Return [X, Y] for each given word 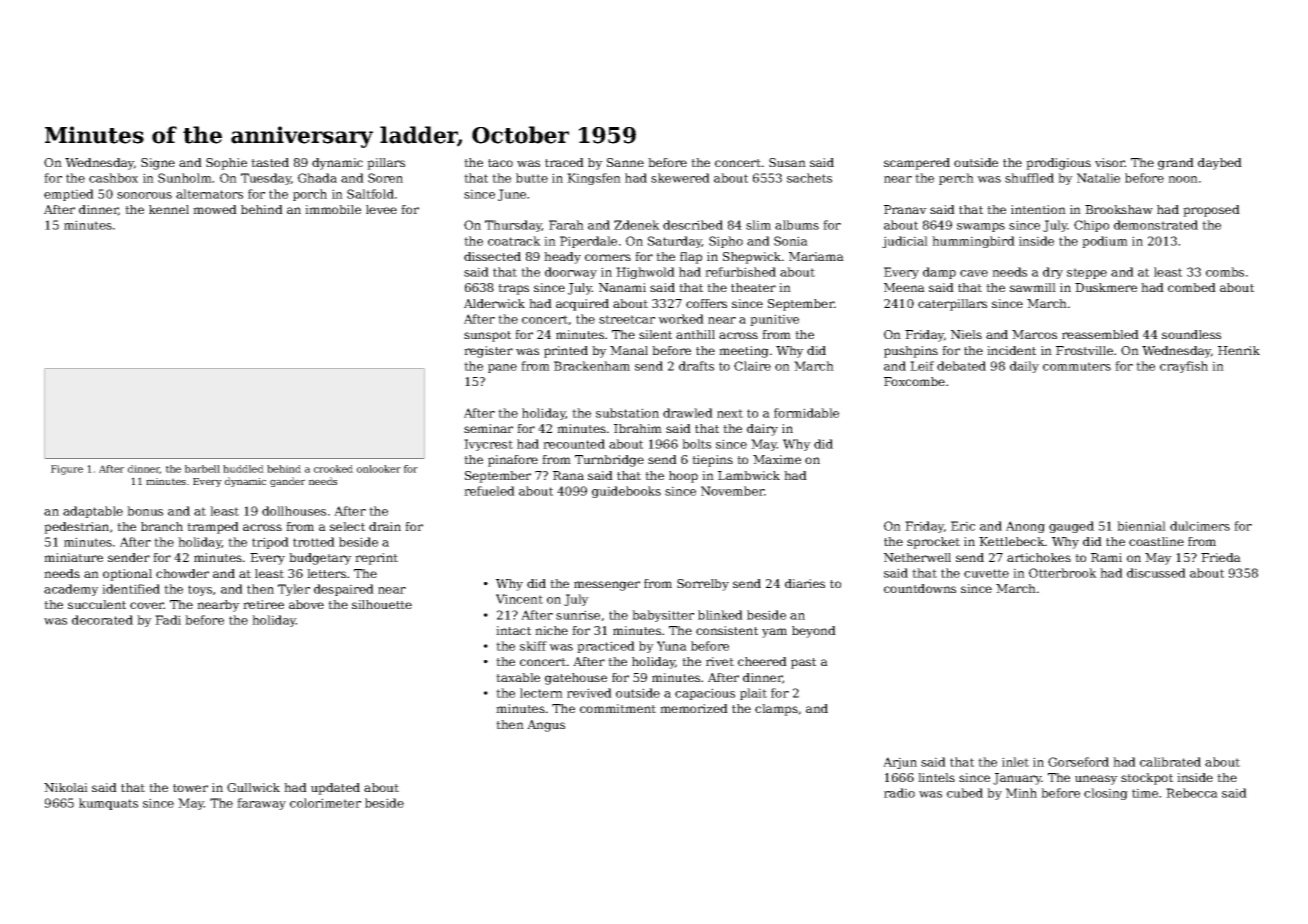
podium [1105, 242]
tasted [270, 162]
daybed [1220, 164]
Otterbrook [1063, 573]
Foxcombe [914, 381]
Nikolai [66, 787]
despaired [344, 590]
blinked [720, 615]
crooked [333, 469]
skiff [533, 646]
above [306, 604]
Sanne [625, 162]
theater [753, 287]
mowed [215, 209]
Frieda [1221, 557]
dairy [762, 430]
